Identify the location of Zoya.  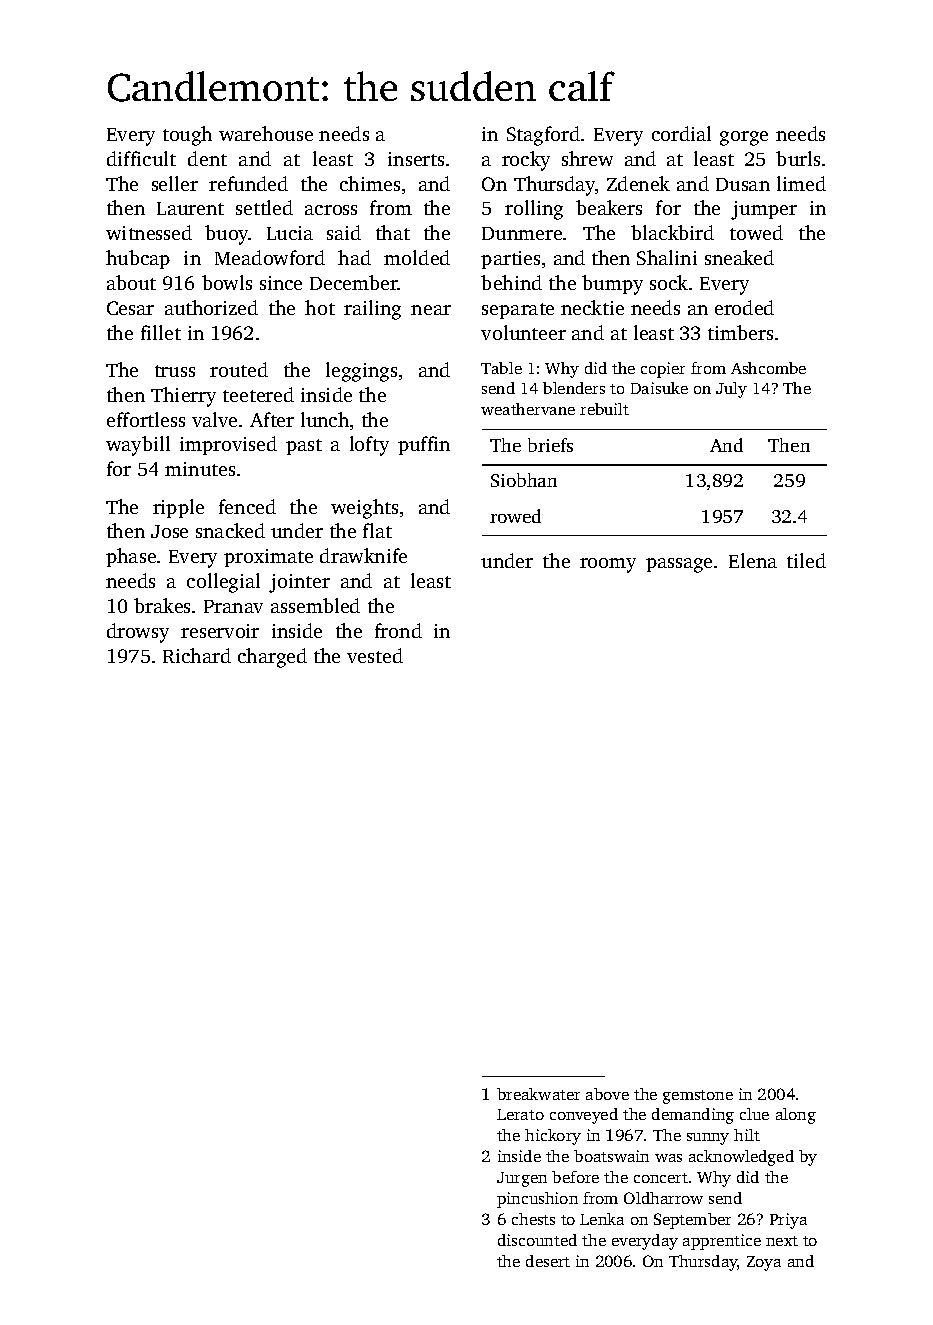
(764, 1263).
